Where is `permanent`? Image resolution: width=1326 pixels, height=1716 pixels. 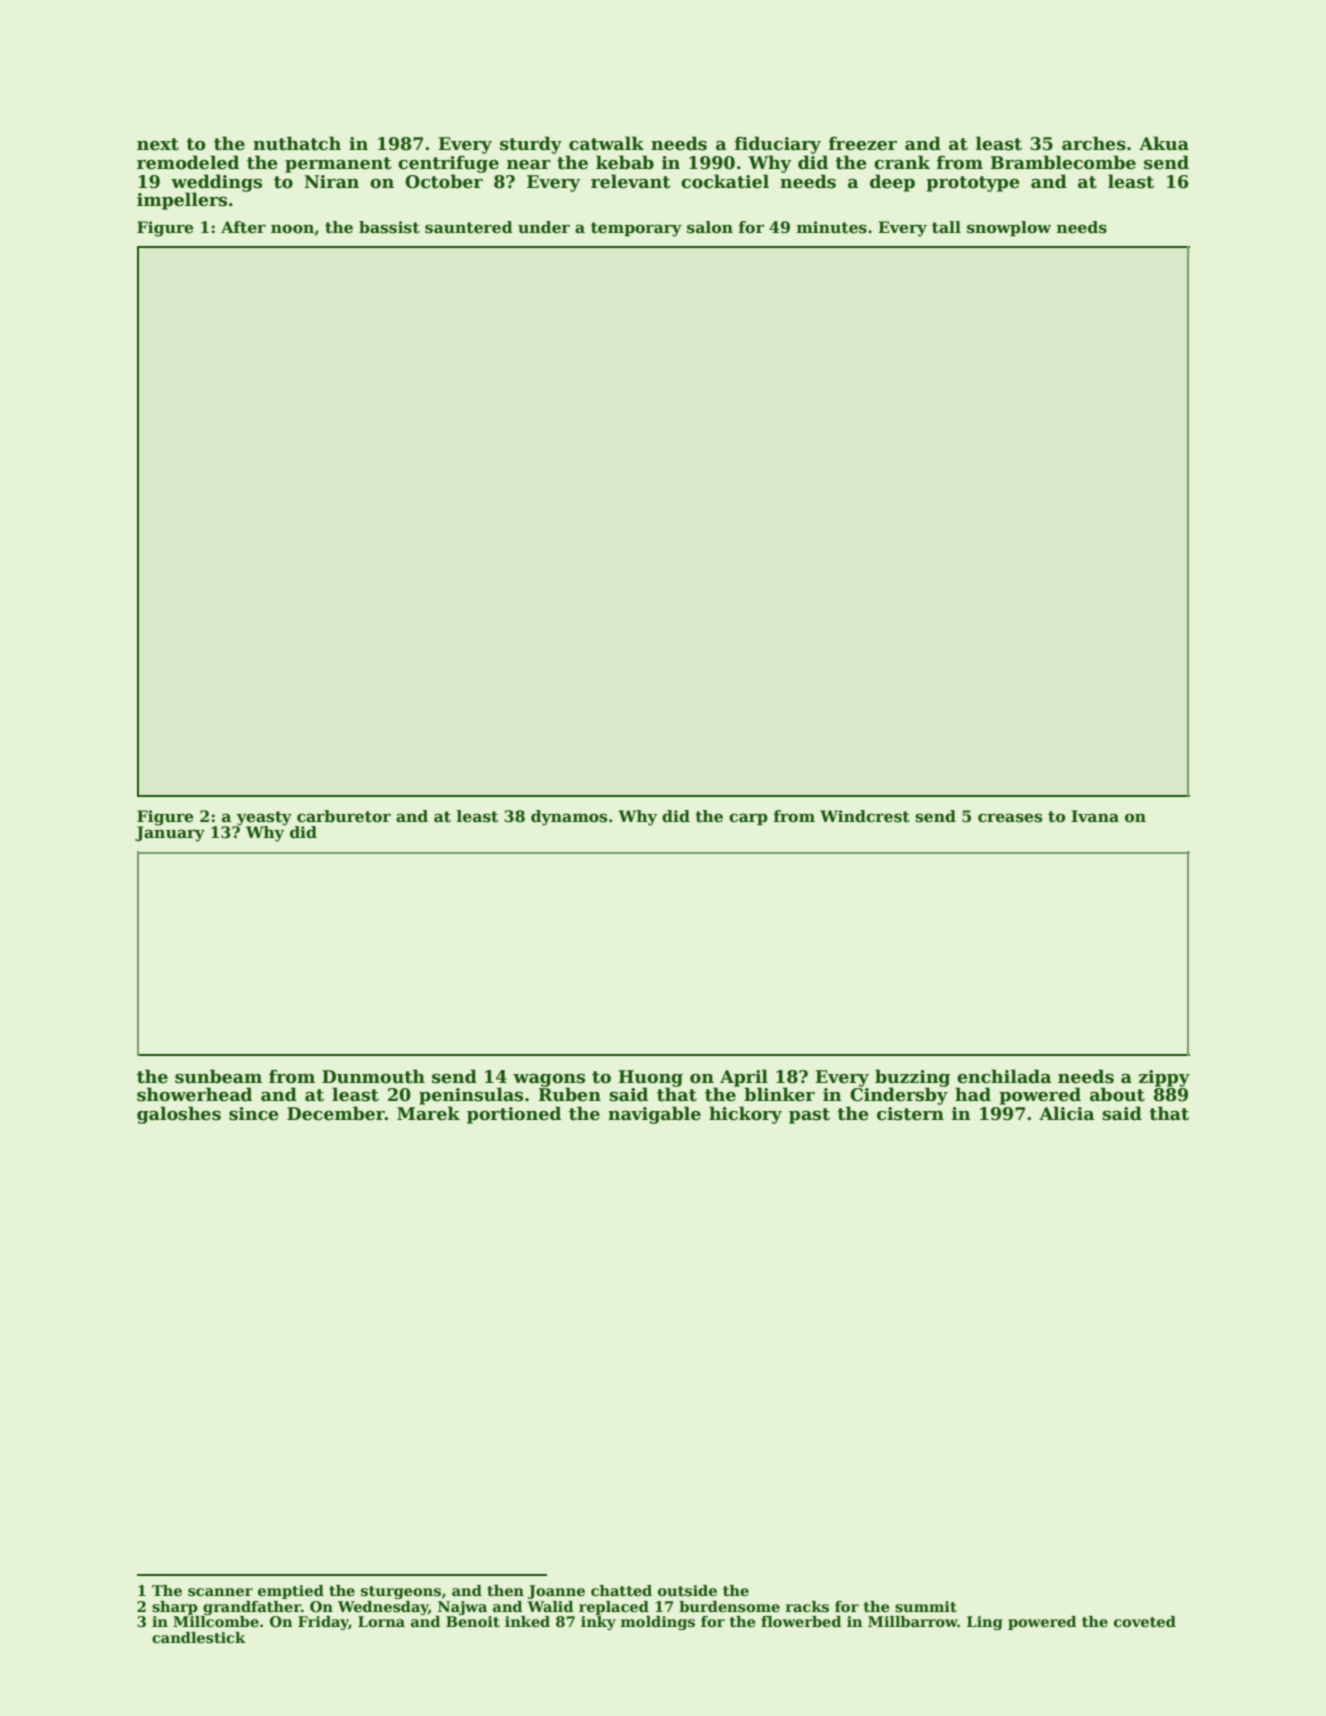
permanent is located at coordinates (338, 165).
